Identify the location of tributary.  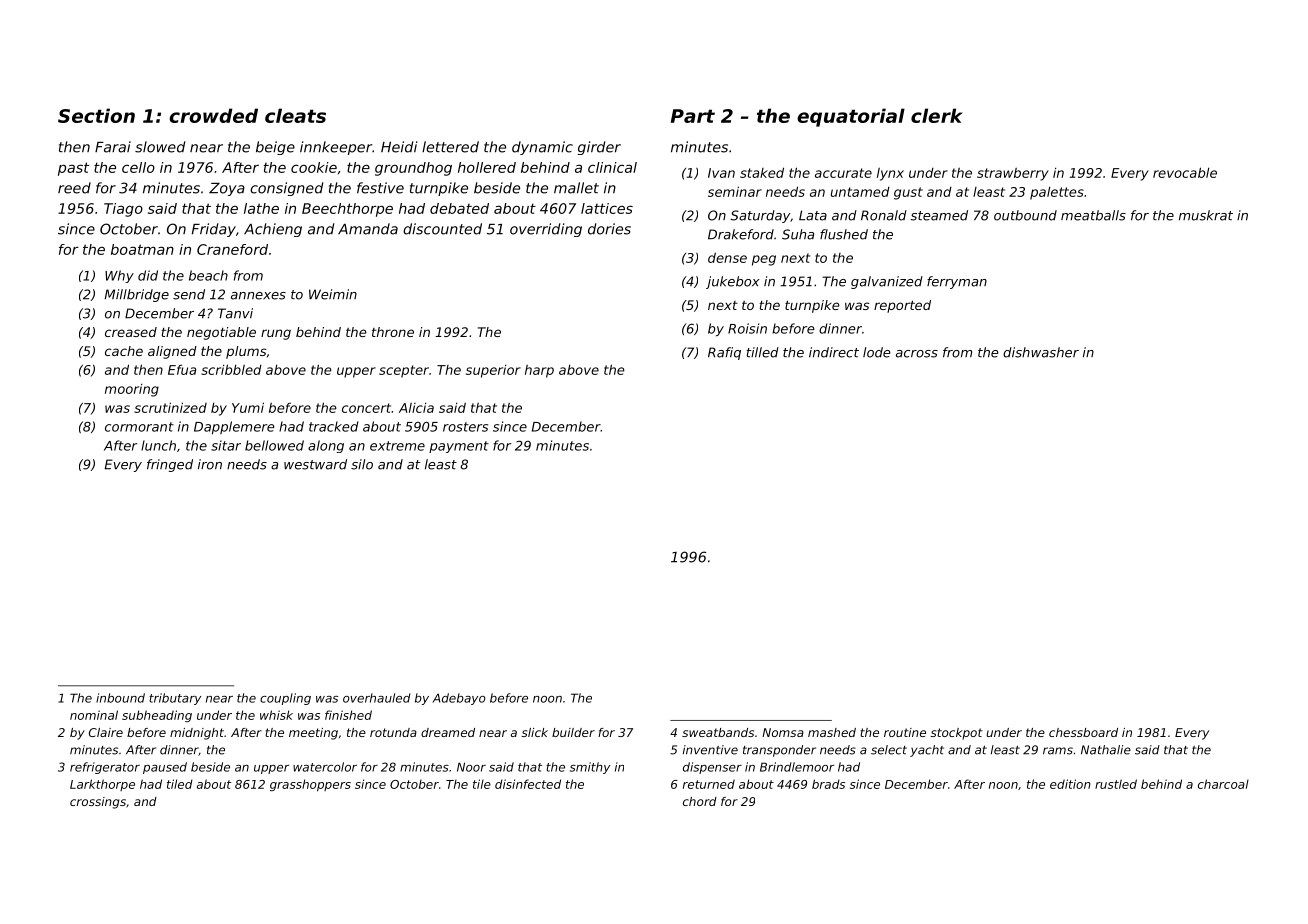
(175, 699).
